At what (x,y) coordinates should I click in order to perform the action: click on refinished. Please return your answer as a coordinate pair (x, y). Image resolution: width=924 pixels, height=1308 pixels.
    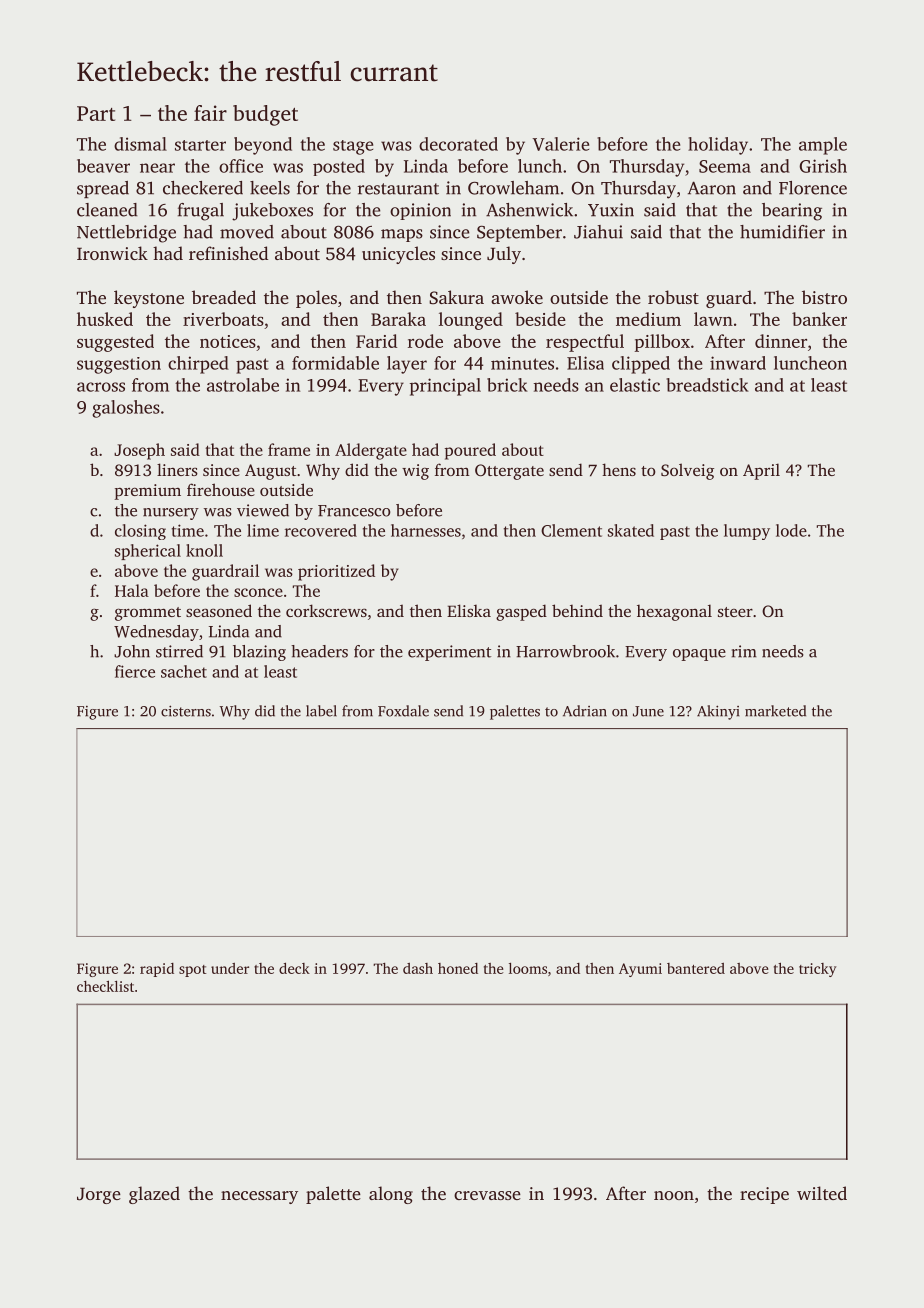
    Looking at the image, I should click on (228, 253).
